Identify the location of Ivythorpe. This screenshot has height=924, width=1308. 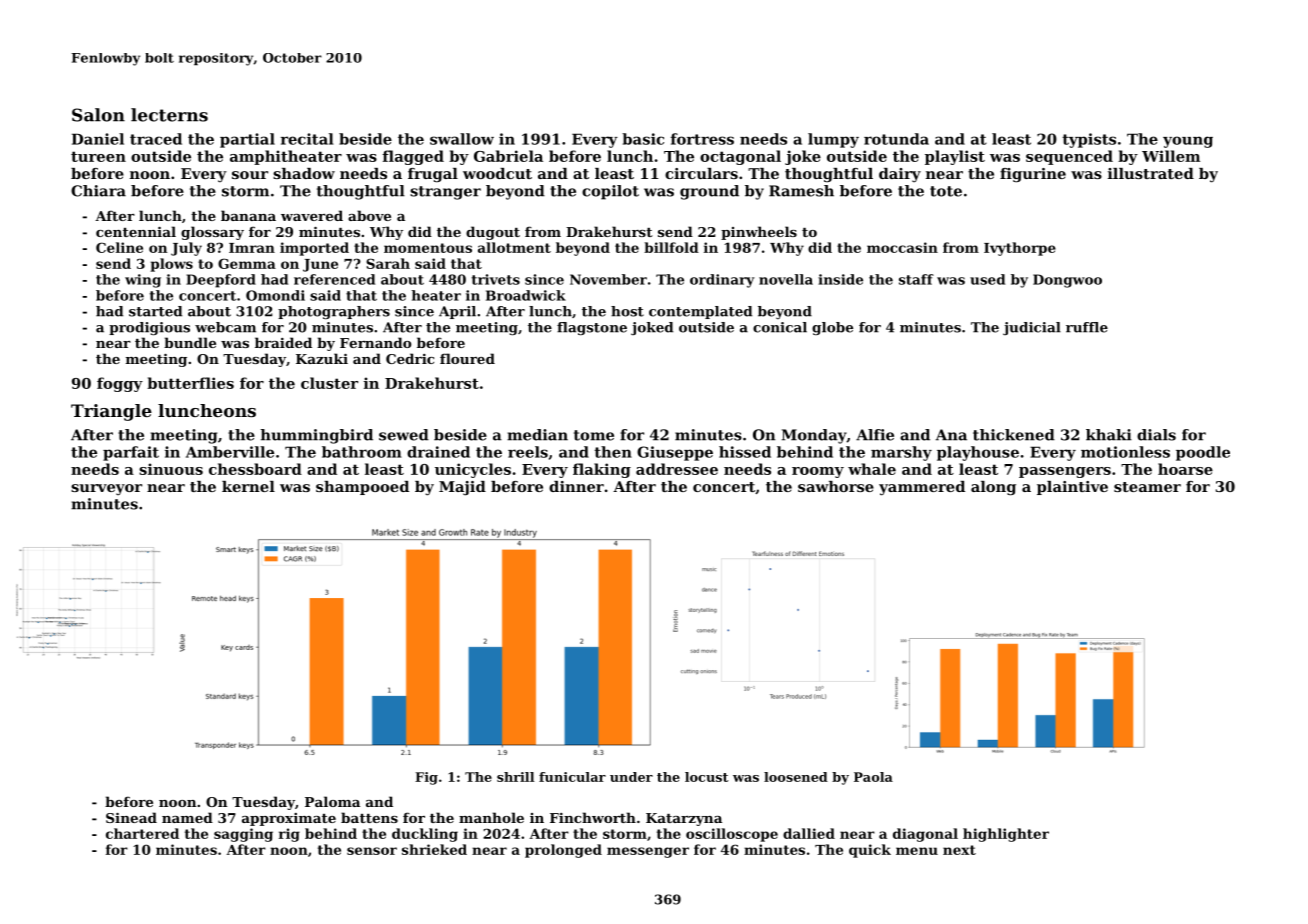
(1020, 249).
